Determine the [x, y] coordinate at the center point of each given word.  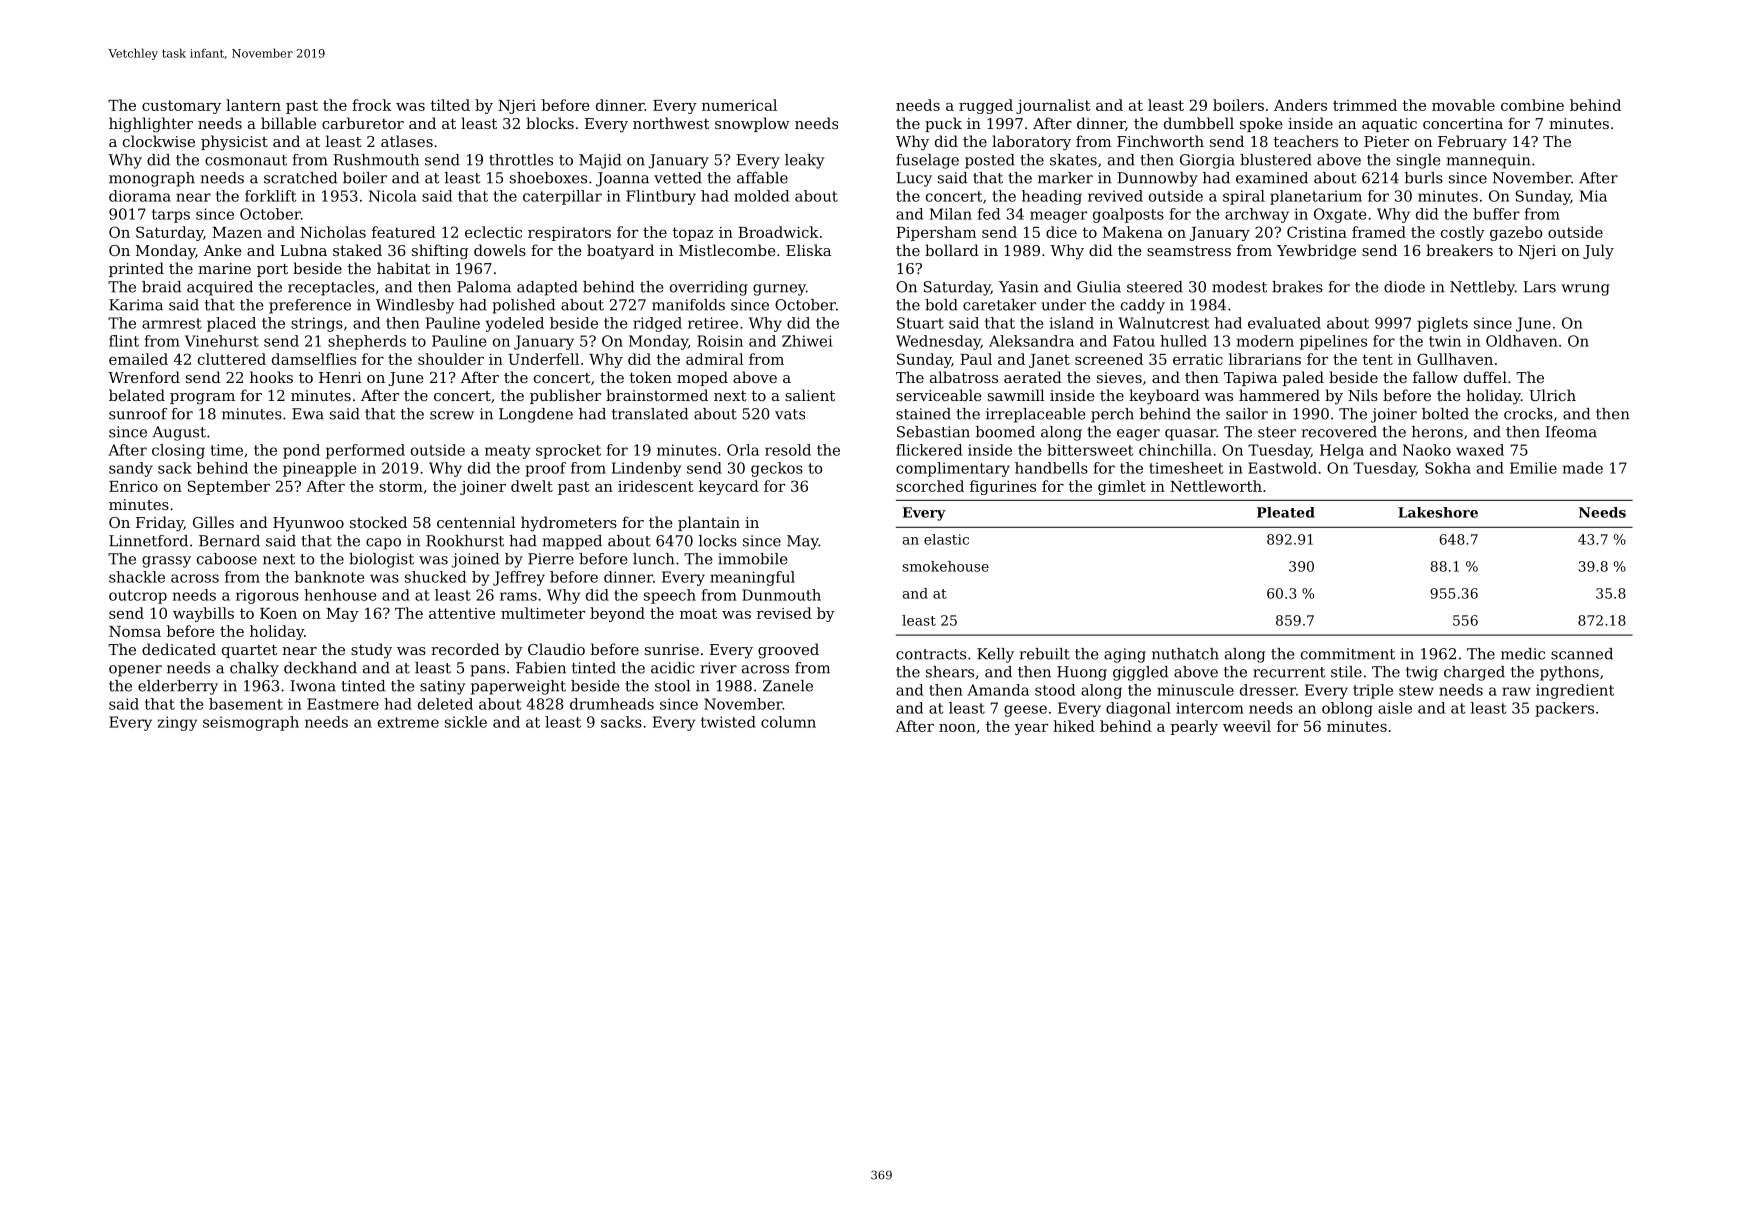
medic [1523, 654]
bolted [1445, 414]
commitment [1348, 654]
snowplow [752, 124]
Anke [222, 250]
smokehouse [946, 566]
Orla [743, 450]
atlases [407, 141]
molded [761, 196]
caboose [227, 559]
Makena [1133, 232]
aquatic [1389, 125]
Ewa [308, 414]
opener [135, 671]
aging [1125, 655]
